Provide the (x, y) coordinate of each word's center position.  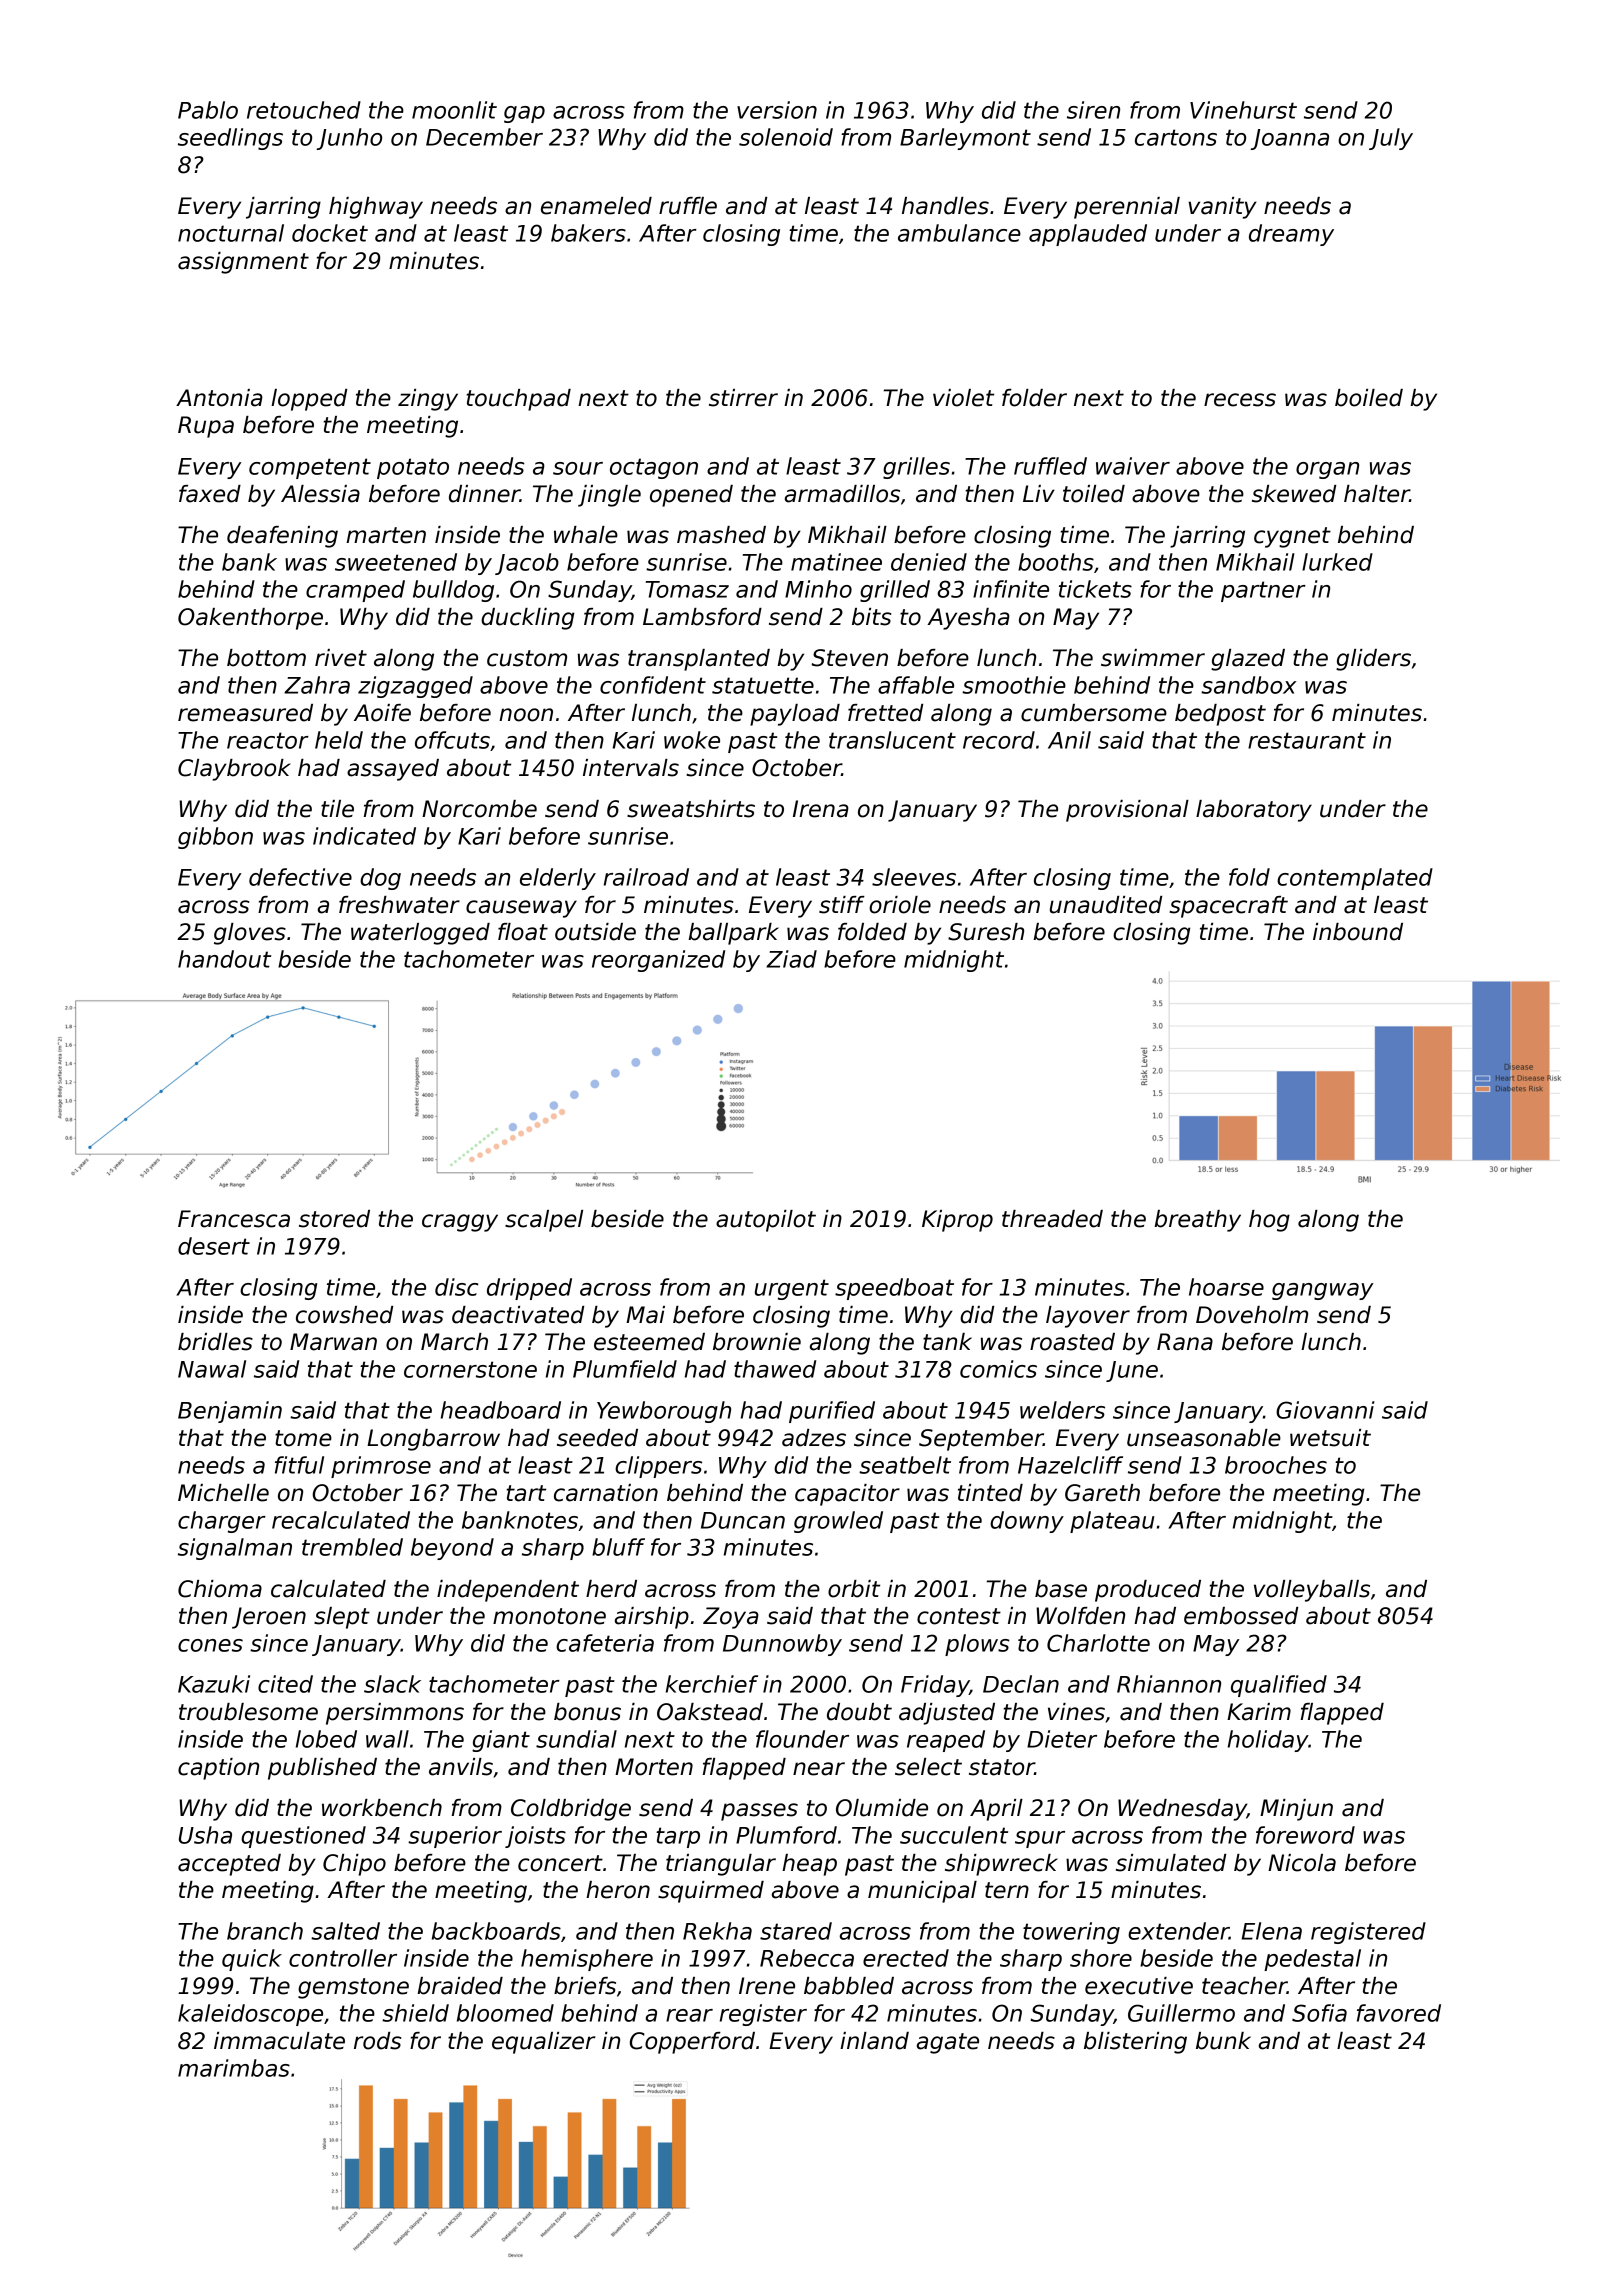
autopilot (766, 1221)
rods (378, 2041)
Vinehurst (1243, 110)
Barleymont (965, 139)
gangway (1323, 1291)
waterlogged (420, 934)
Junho (349, 139)
